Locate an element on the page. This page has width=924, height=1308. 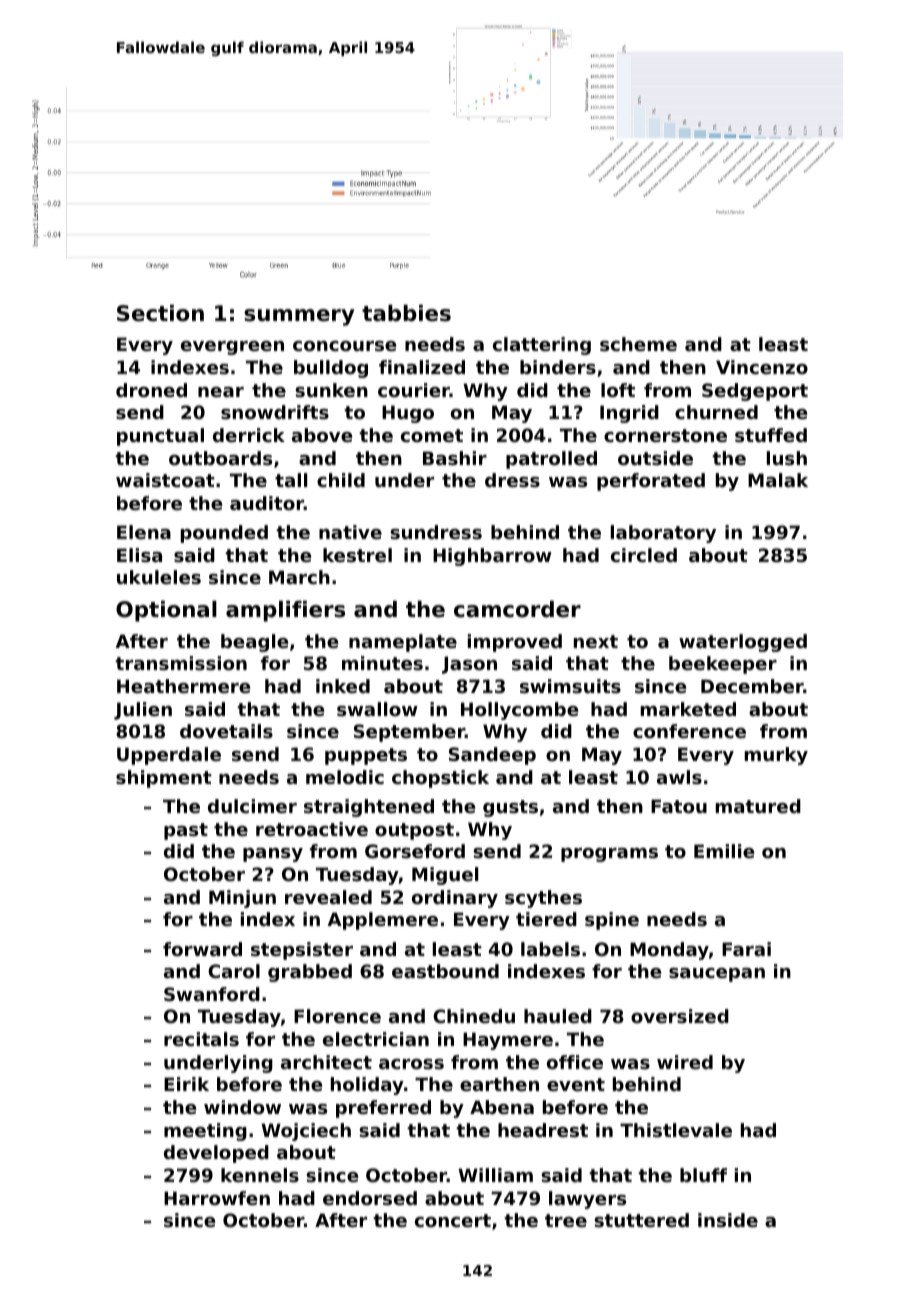
clattering is located at coordinates (542, 346).
